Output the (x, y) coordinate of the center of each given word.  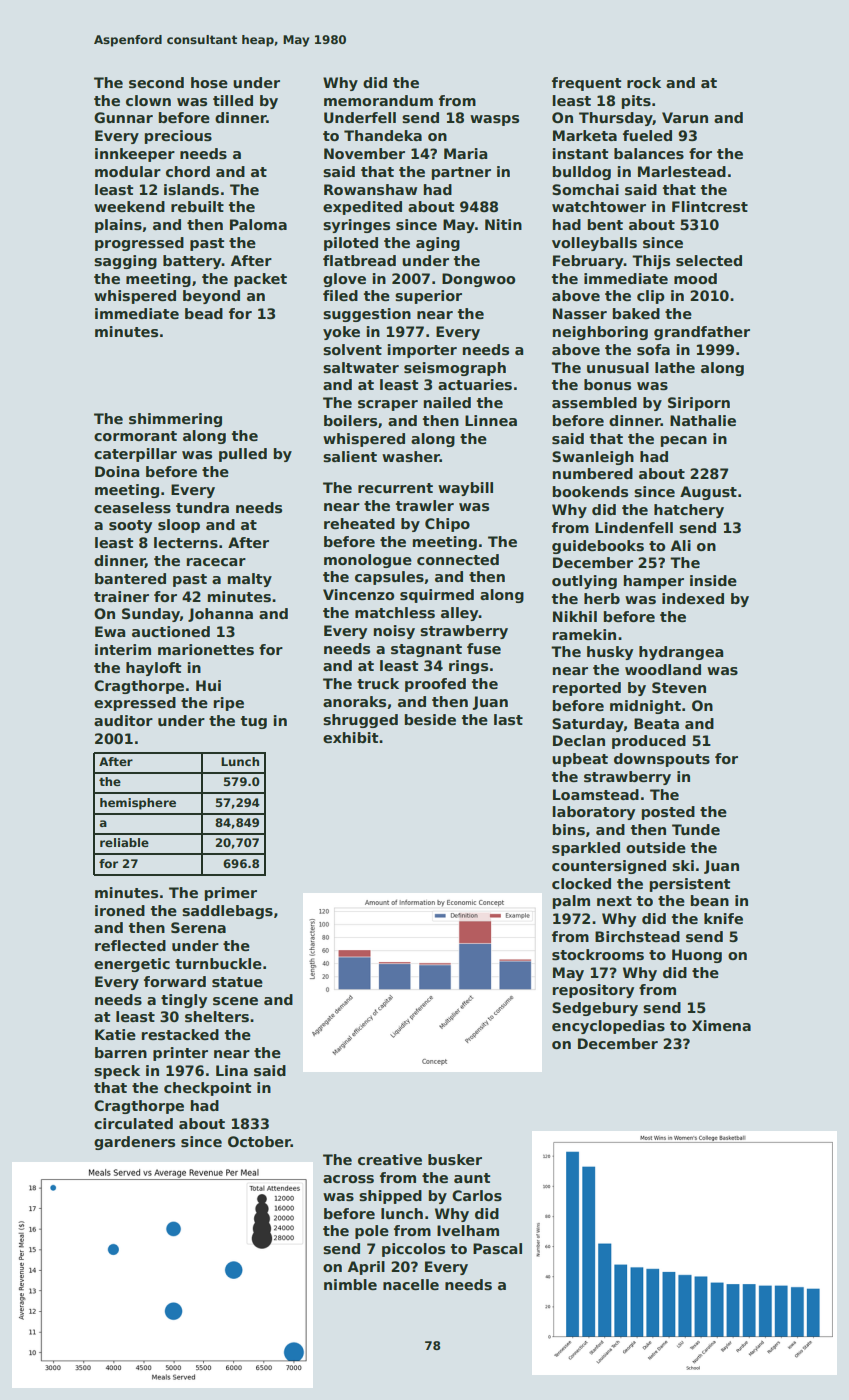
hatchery (689, 511)
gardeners (134, 1143)
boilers (350, 420)
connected (458, 559)
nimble (350, 1284)
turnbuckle (218, 963)
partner (461, 173)
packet (260, 280)
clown (148, 100)
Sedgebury (595, 1009)
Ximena (721, 1025)
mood (695, 278)
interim (123, 649)
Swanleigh (593, 458)
